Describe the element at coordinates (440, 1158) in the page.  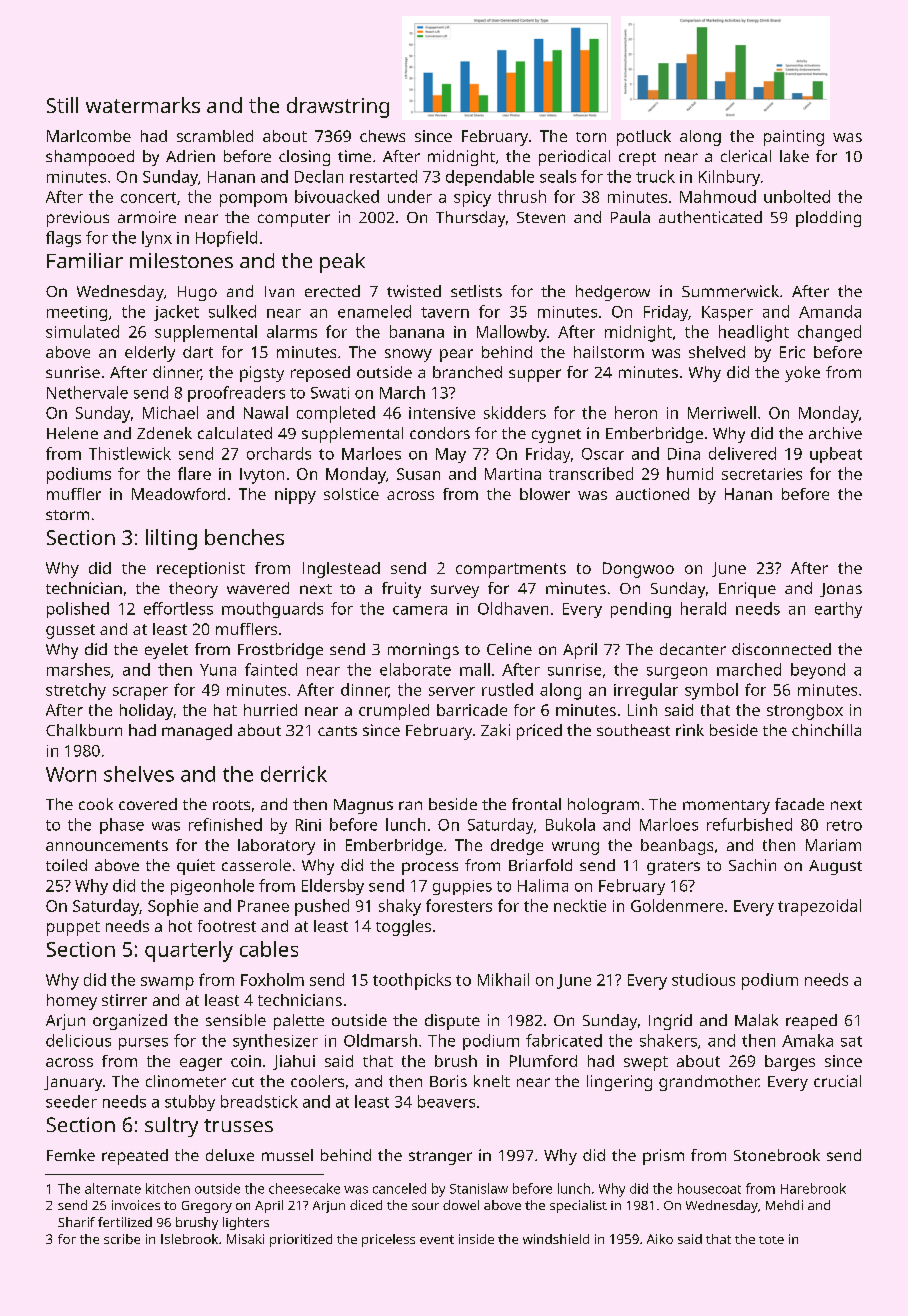
I see `stranger` at that location.
